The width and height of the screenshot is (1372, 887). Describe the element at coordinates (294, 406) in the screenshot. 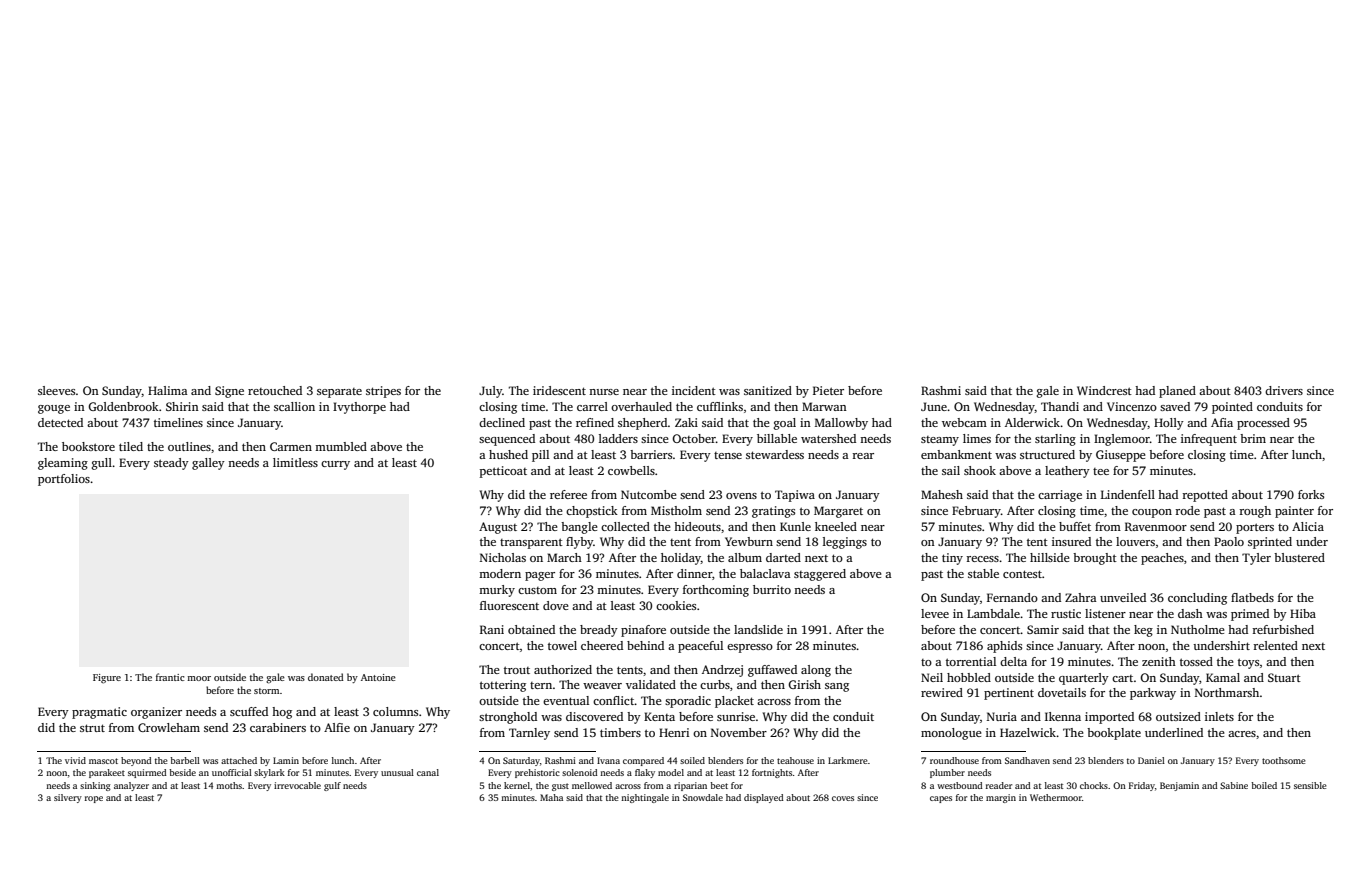

I see `scallion` at that location.
